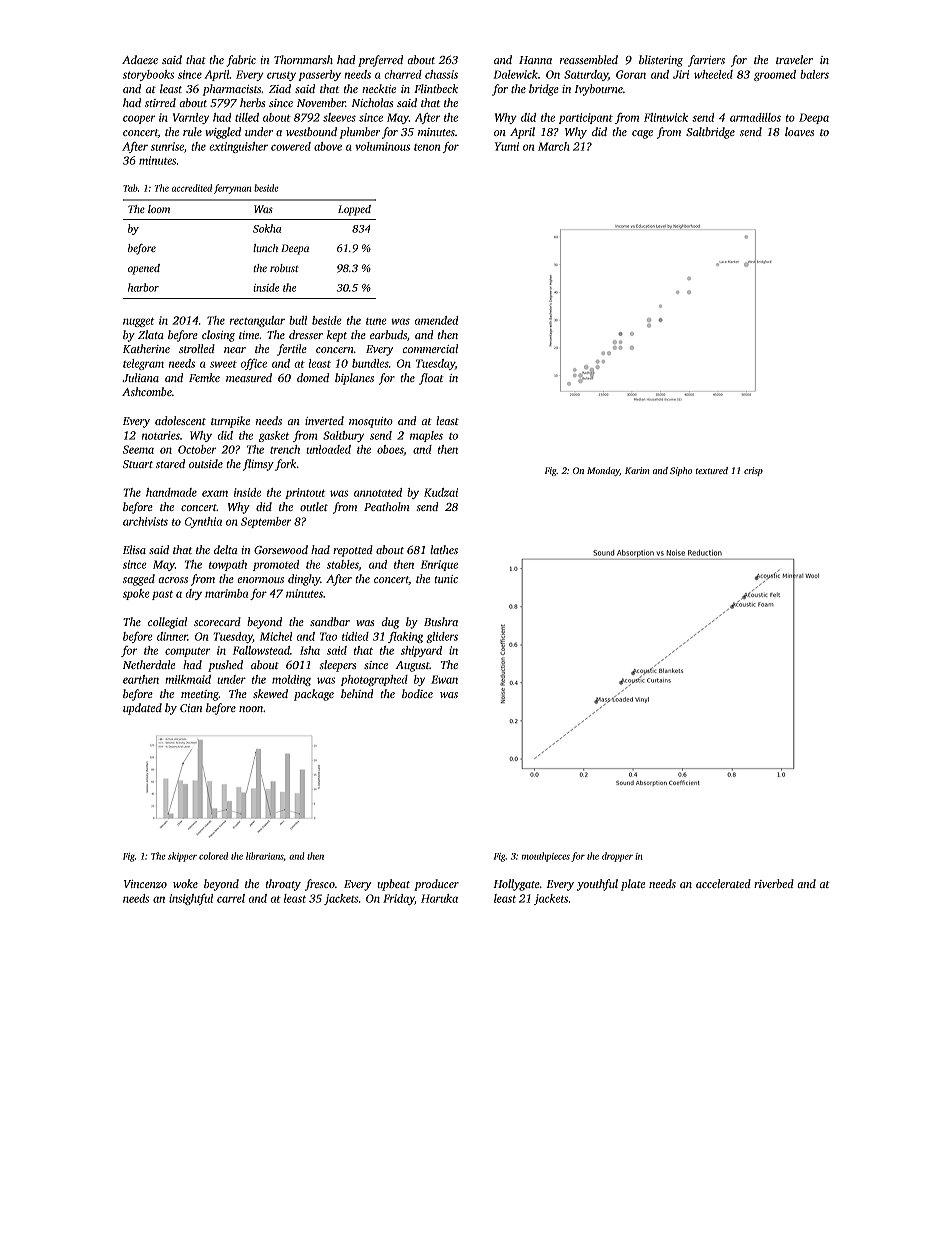  I want to click on librarians, so click(265, 856).
